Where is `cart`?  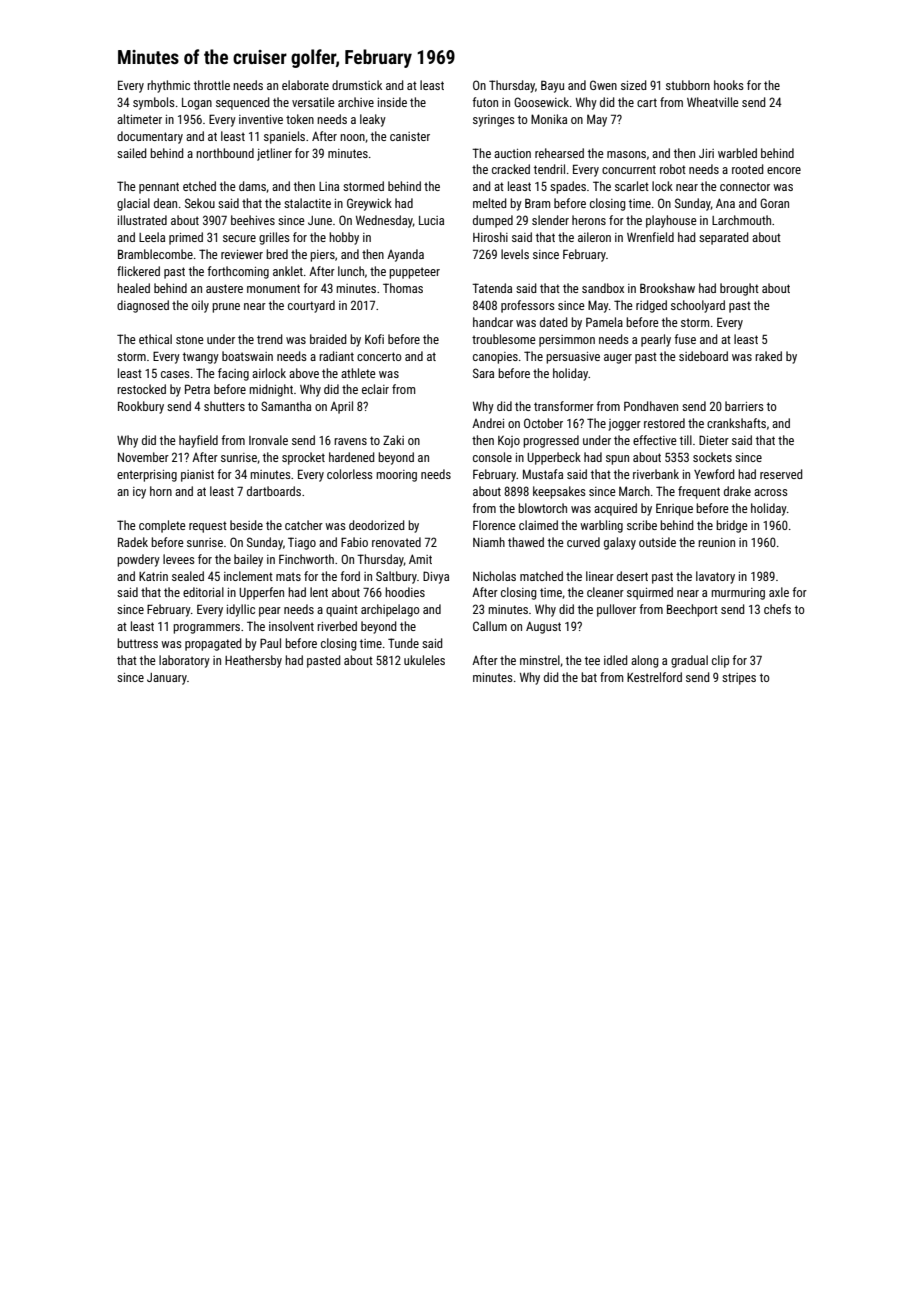
cart is located at coordinates (647, 102).
